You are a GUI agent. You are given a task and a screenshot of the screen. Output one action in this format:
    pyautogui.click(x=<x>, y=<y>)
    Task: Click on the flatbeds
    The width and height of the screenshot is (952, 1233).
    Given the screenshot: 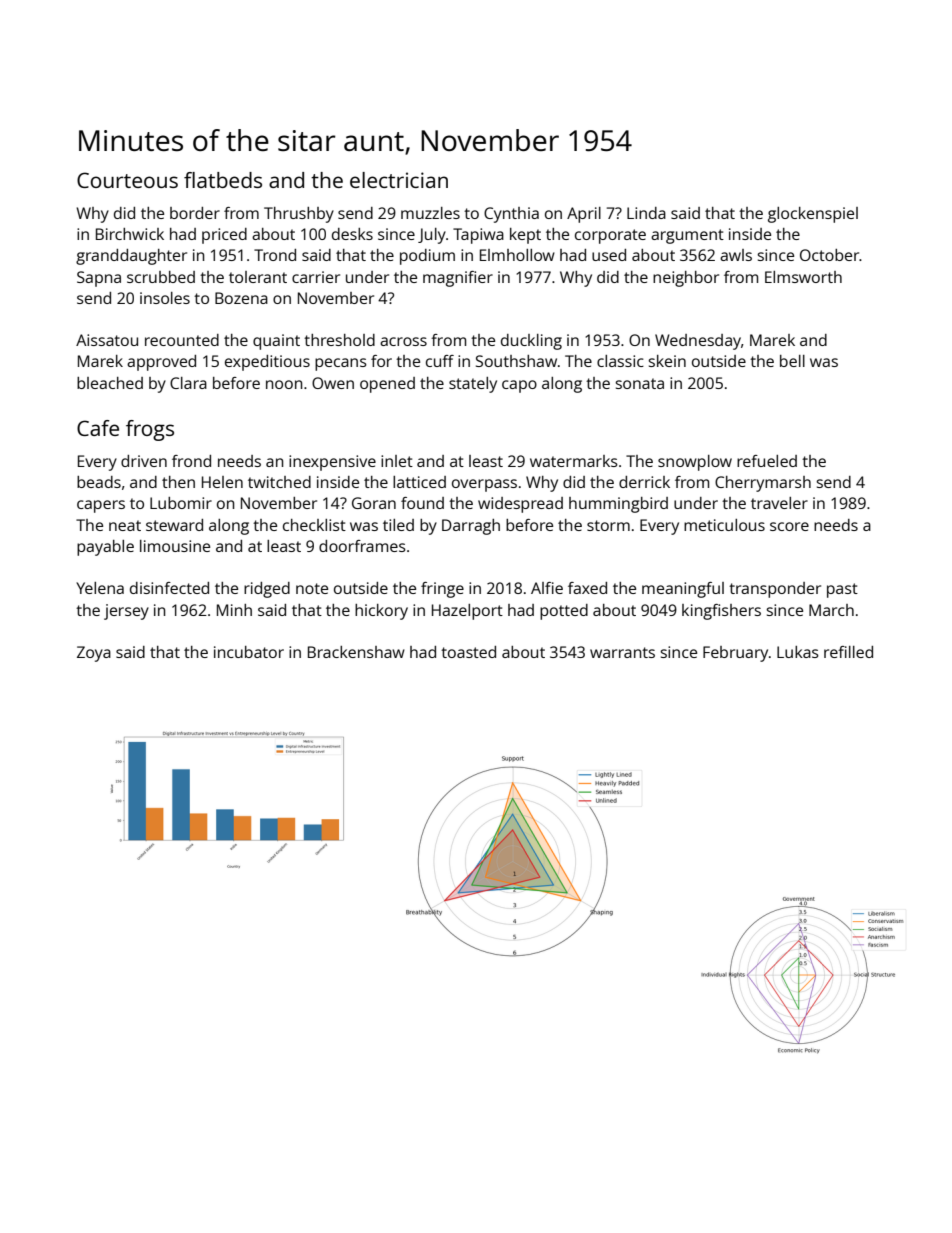 What is the action you would take?
    pyautogui.click(x=223, y=180)
